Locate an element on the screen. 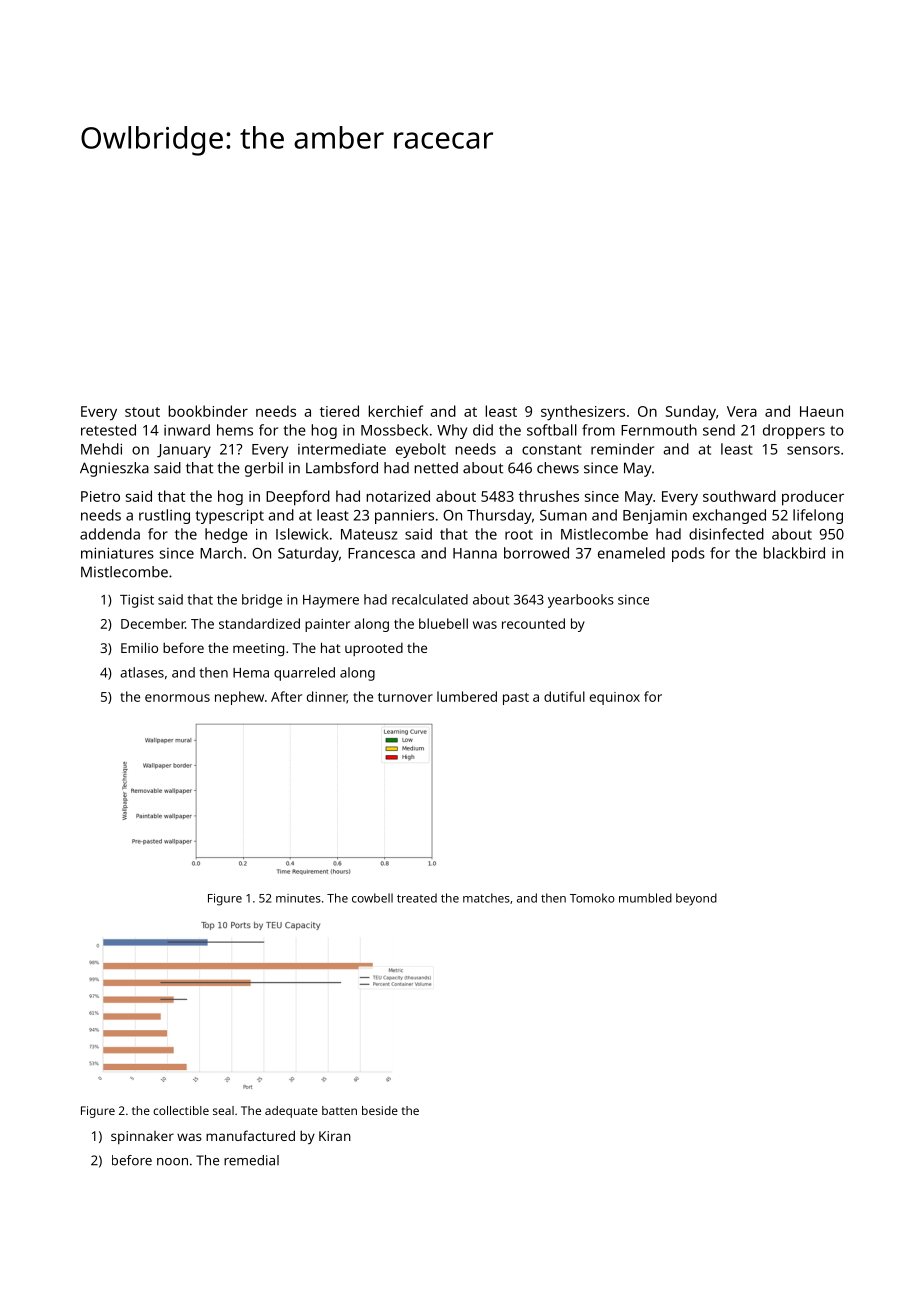  equinox is located at coordinates (615, 698).
